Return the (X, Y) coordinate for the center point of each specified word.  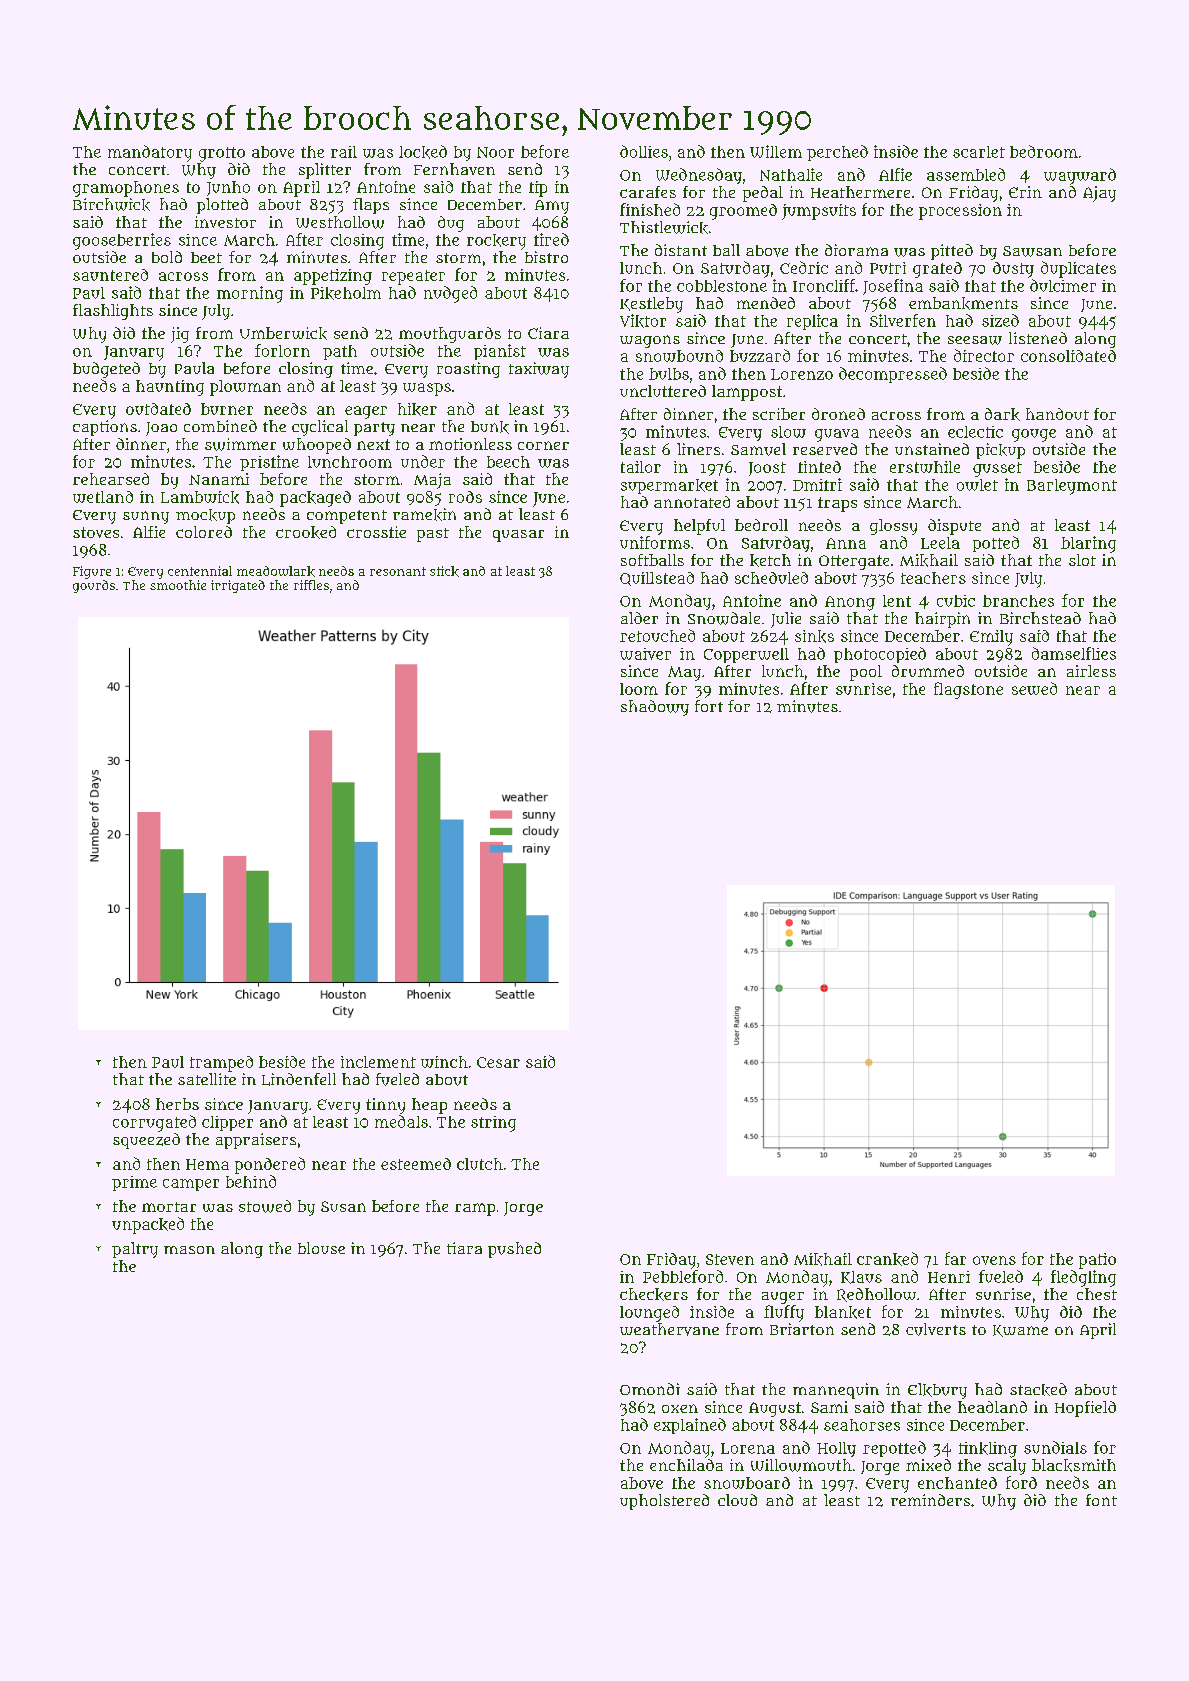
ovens (994, 1260)
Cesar (498, 1062)
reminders (930, 1500)
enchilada (686, 1465)
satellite (207, 1079)
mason (189, 1250)
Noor (495, 152)
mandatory (150, 153)
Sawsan (1032, 251)
